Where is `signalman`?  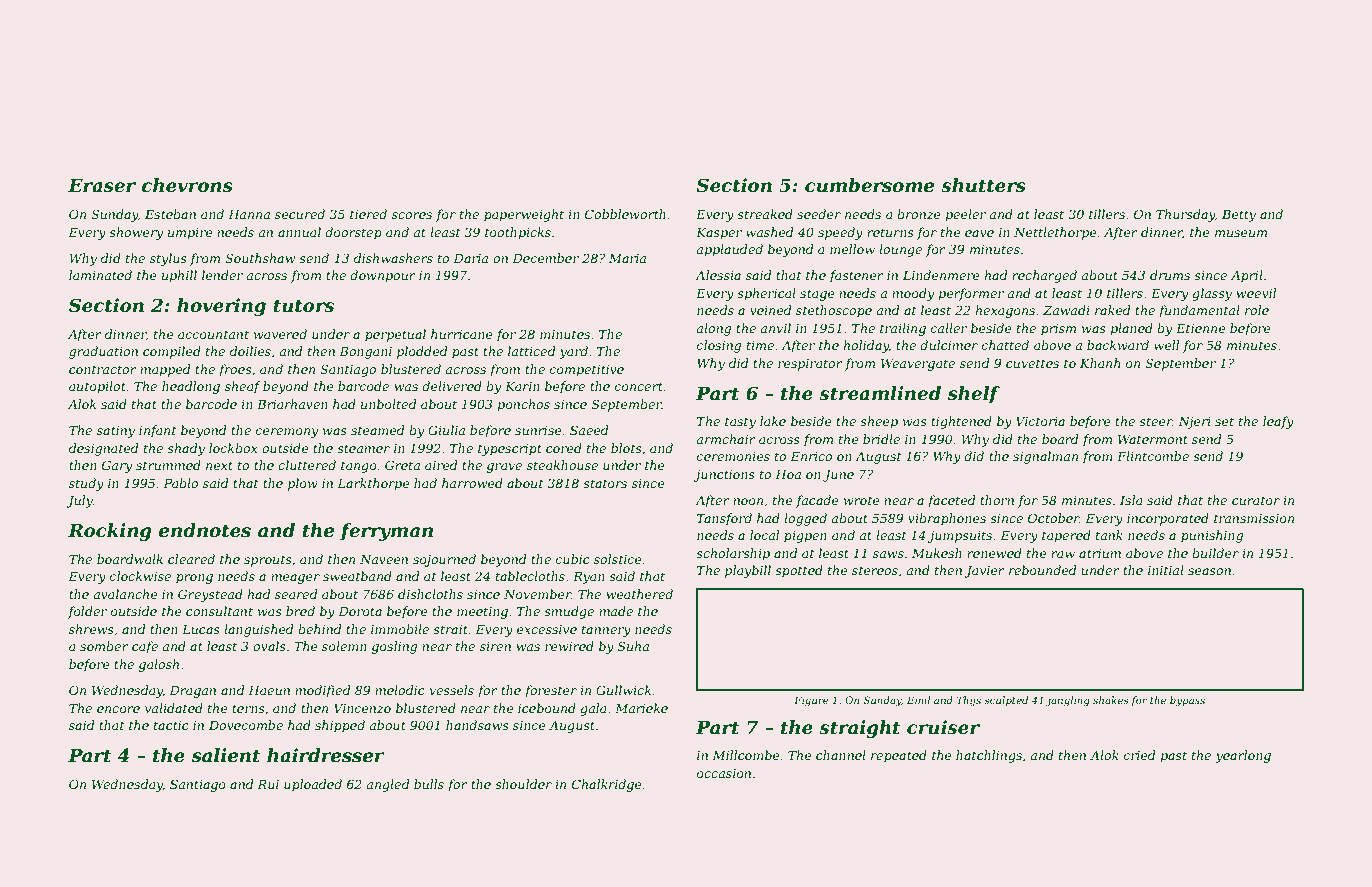 signalman is located at coordinates (1045, 457).
